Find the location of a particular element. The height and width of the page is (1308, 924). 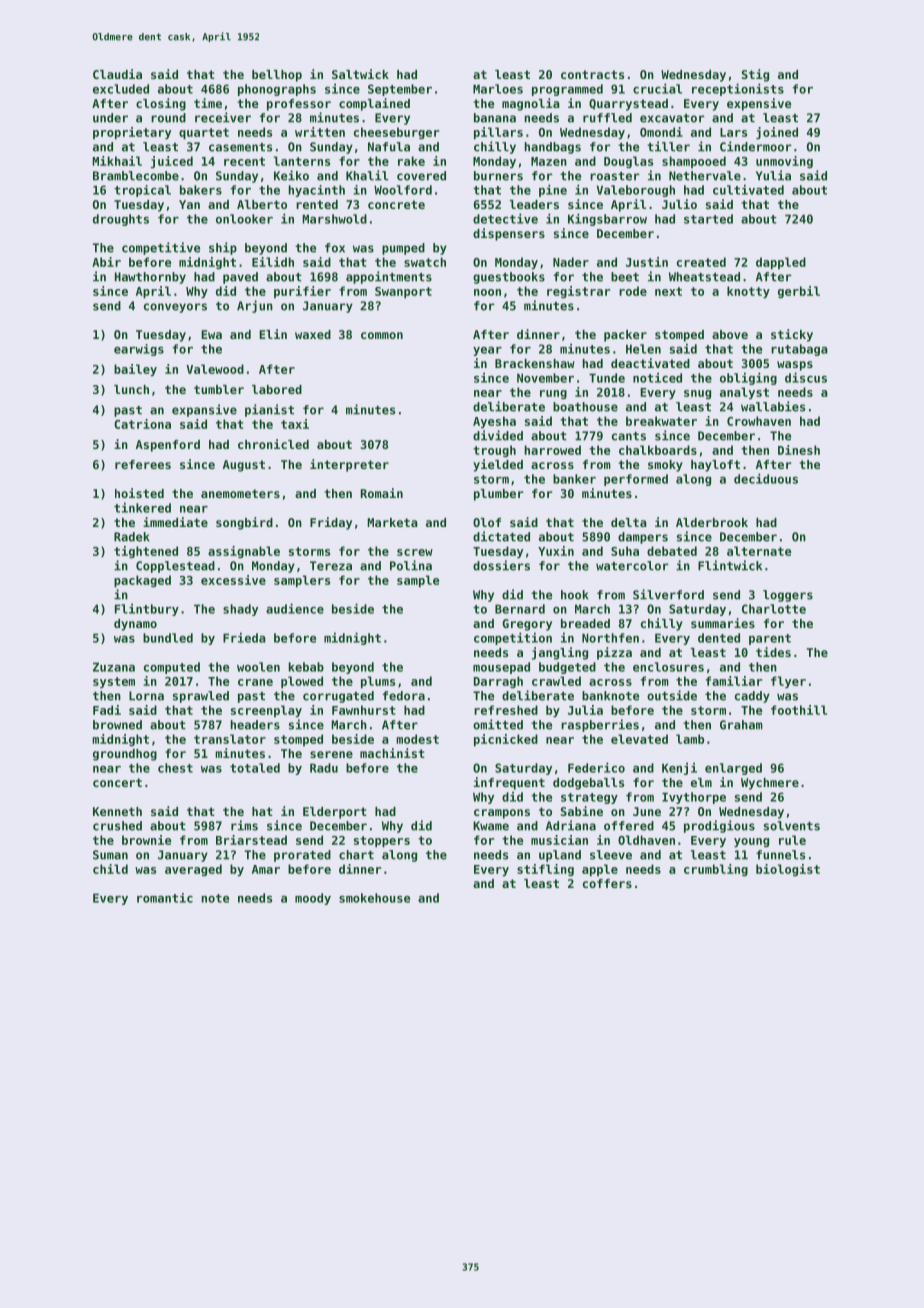

romantic is located at coordinates (165, 898).
